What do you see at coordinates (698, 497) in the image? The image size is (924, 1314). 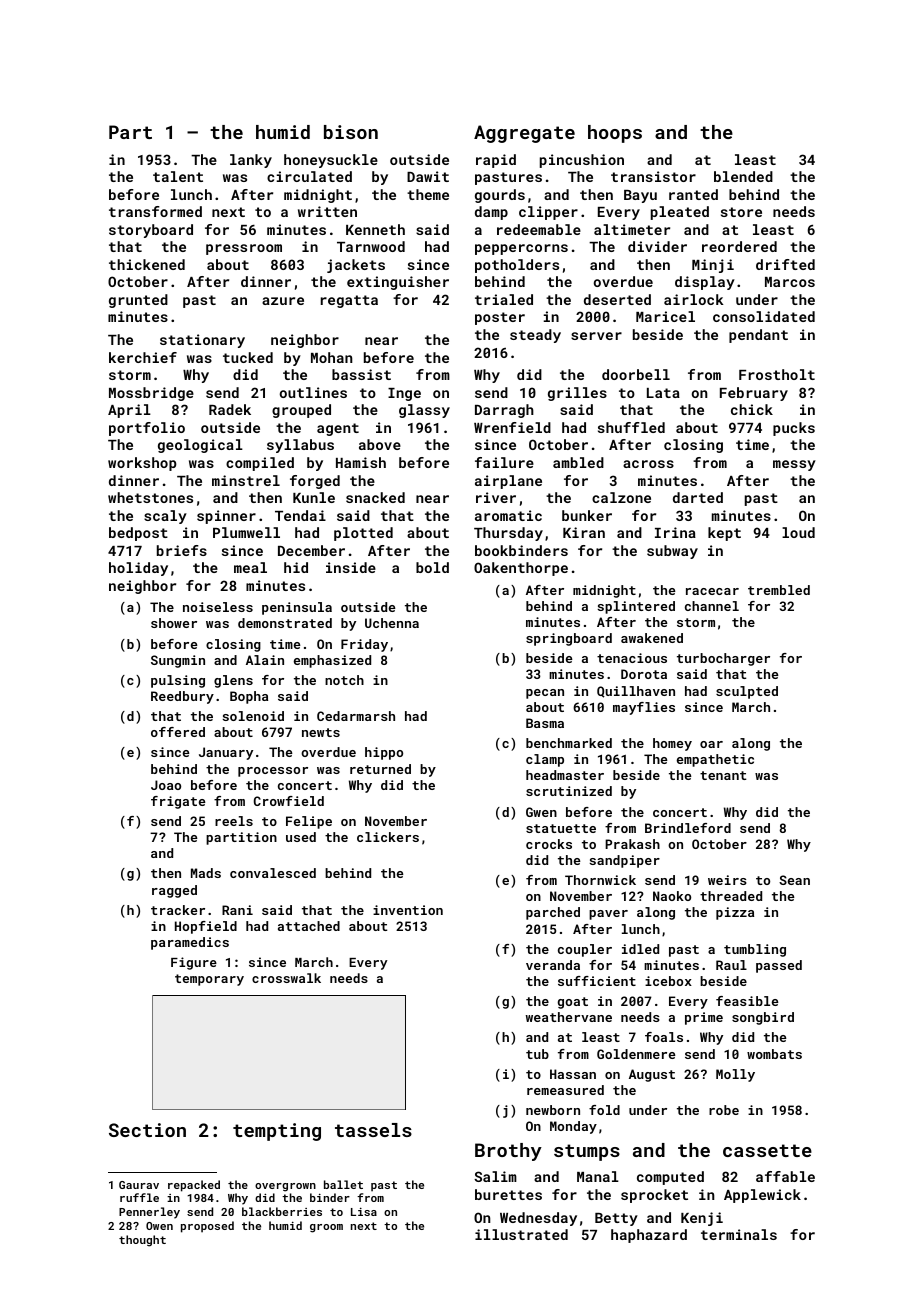 I see `darted` at bounding box center [698, 497].
